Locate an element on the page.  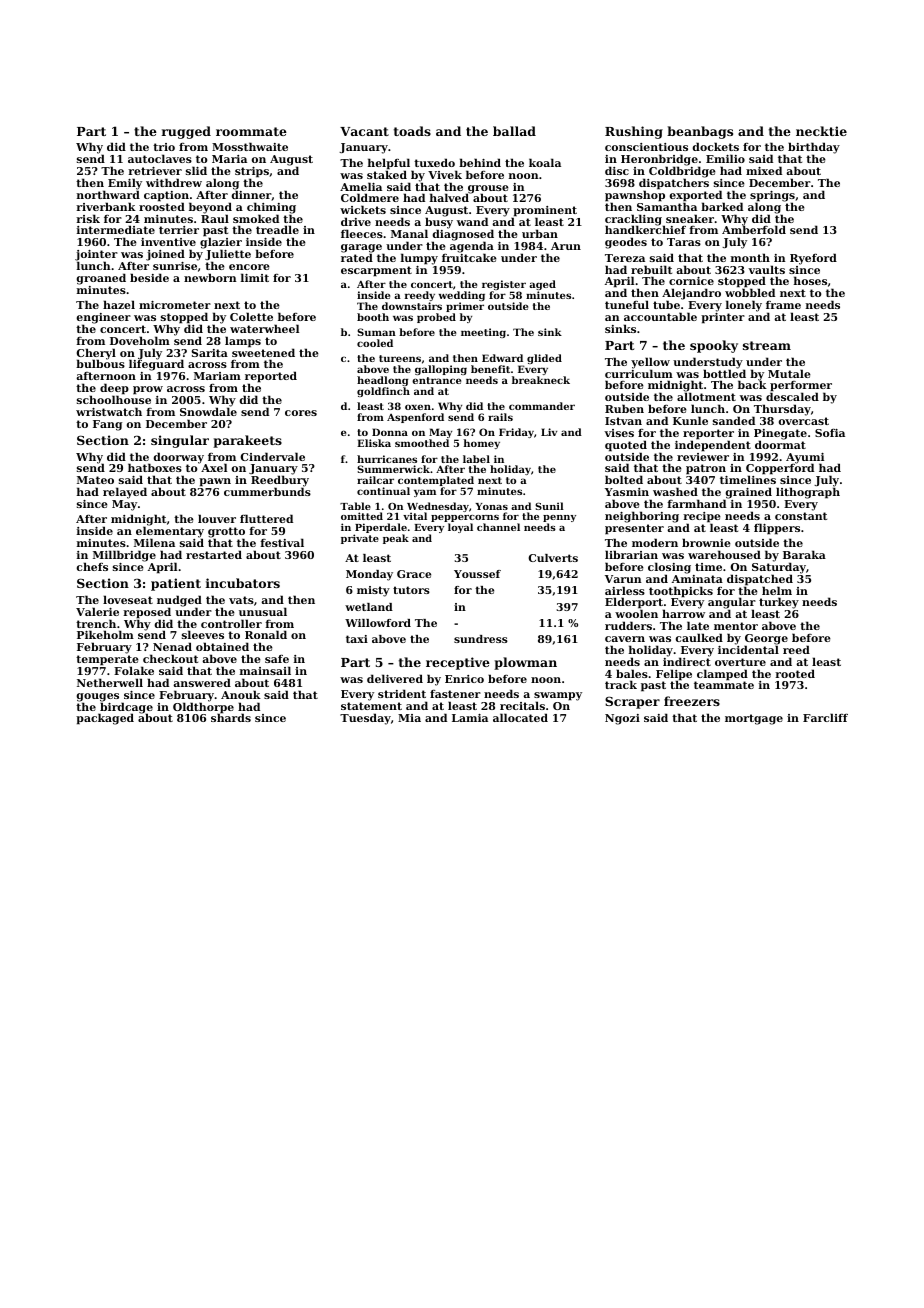
roommate is located at coordinates (251, 131).
